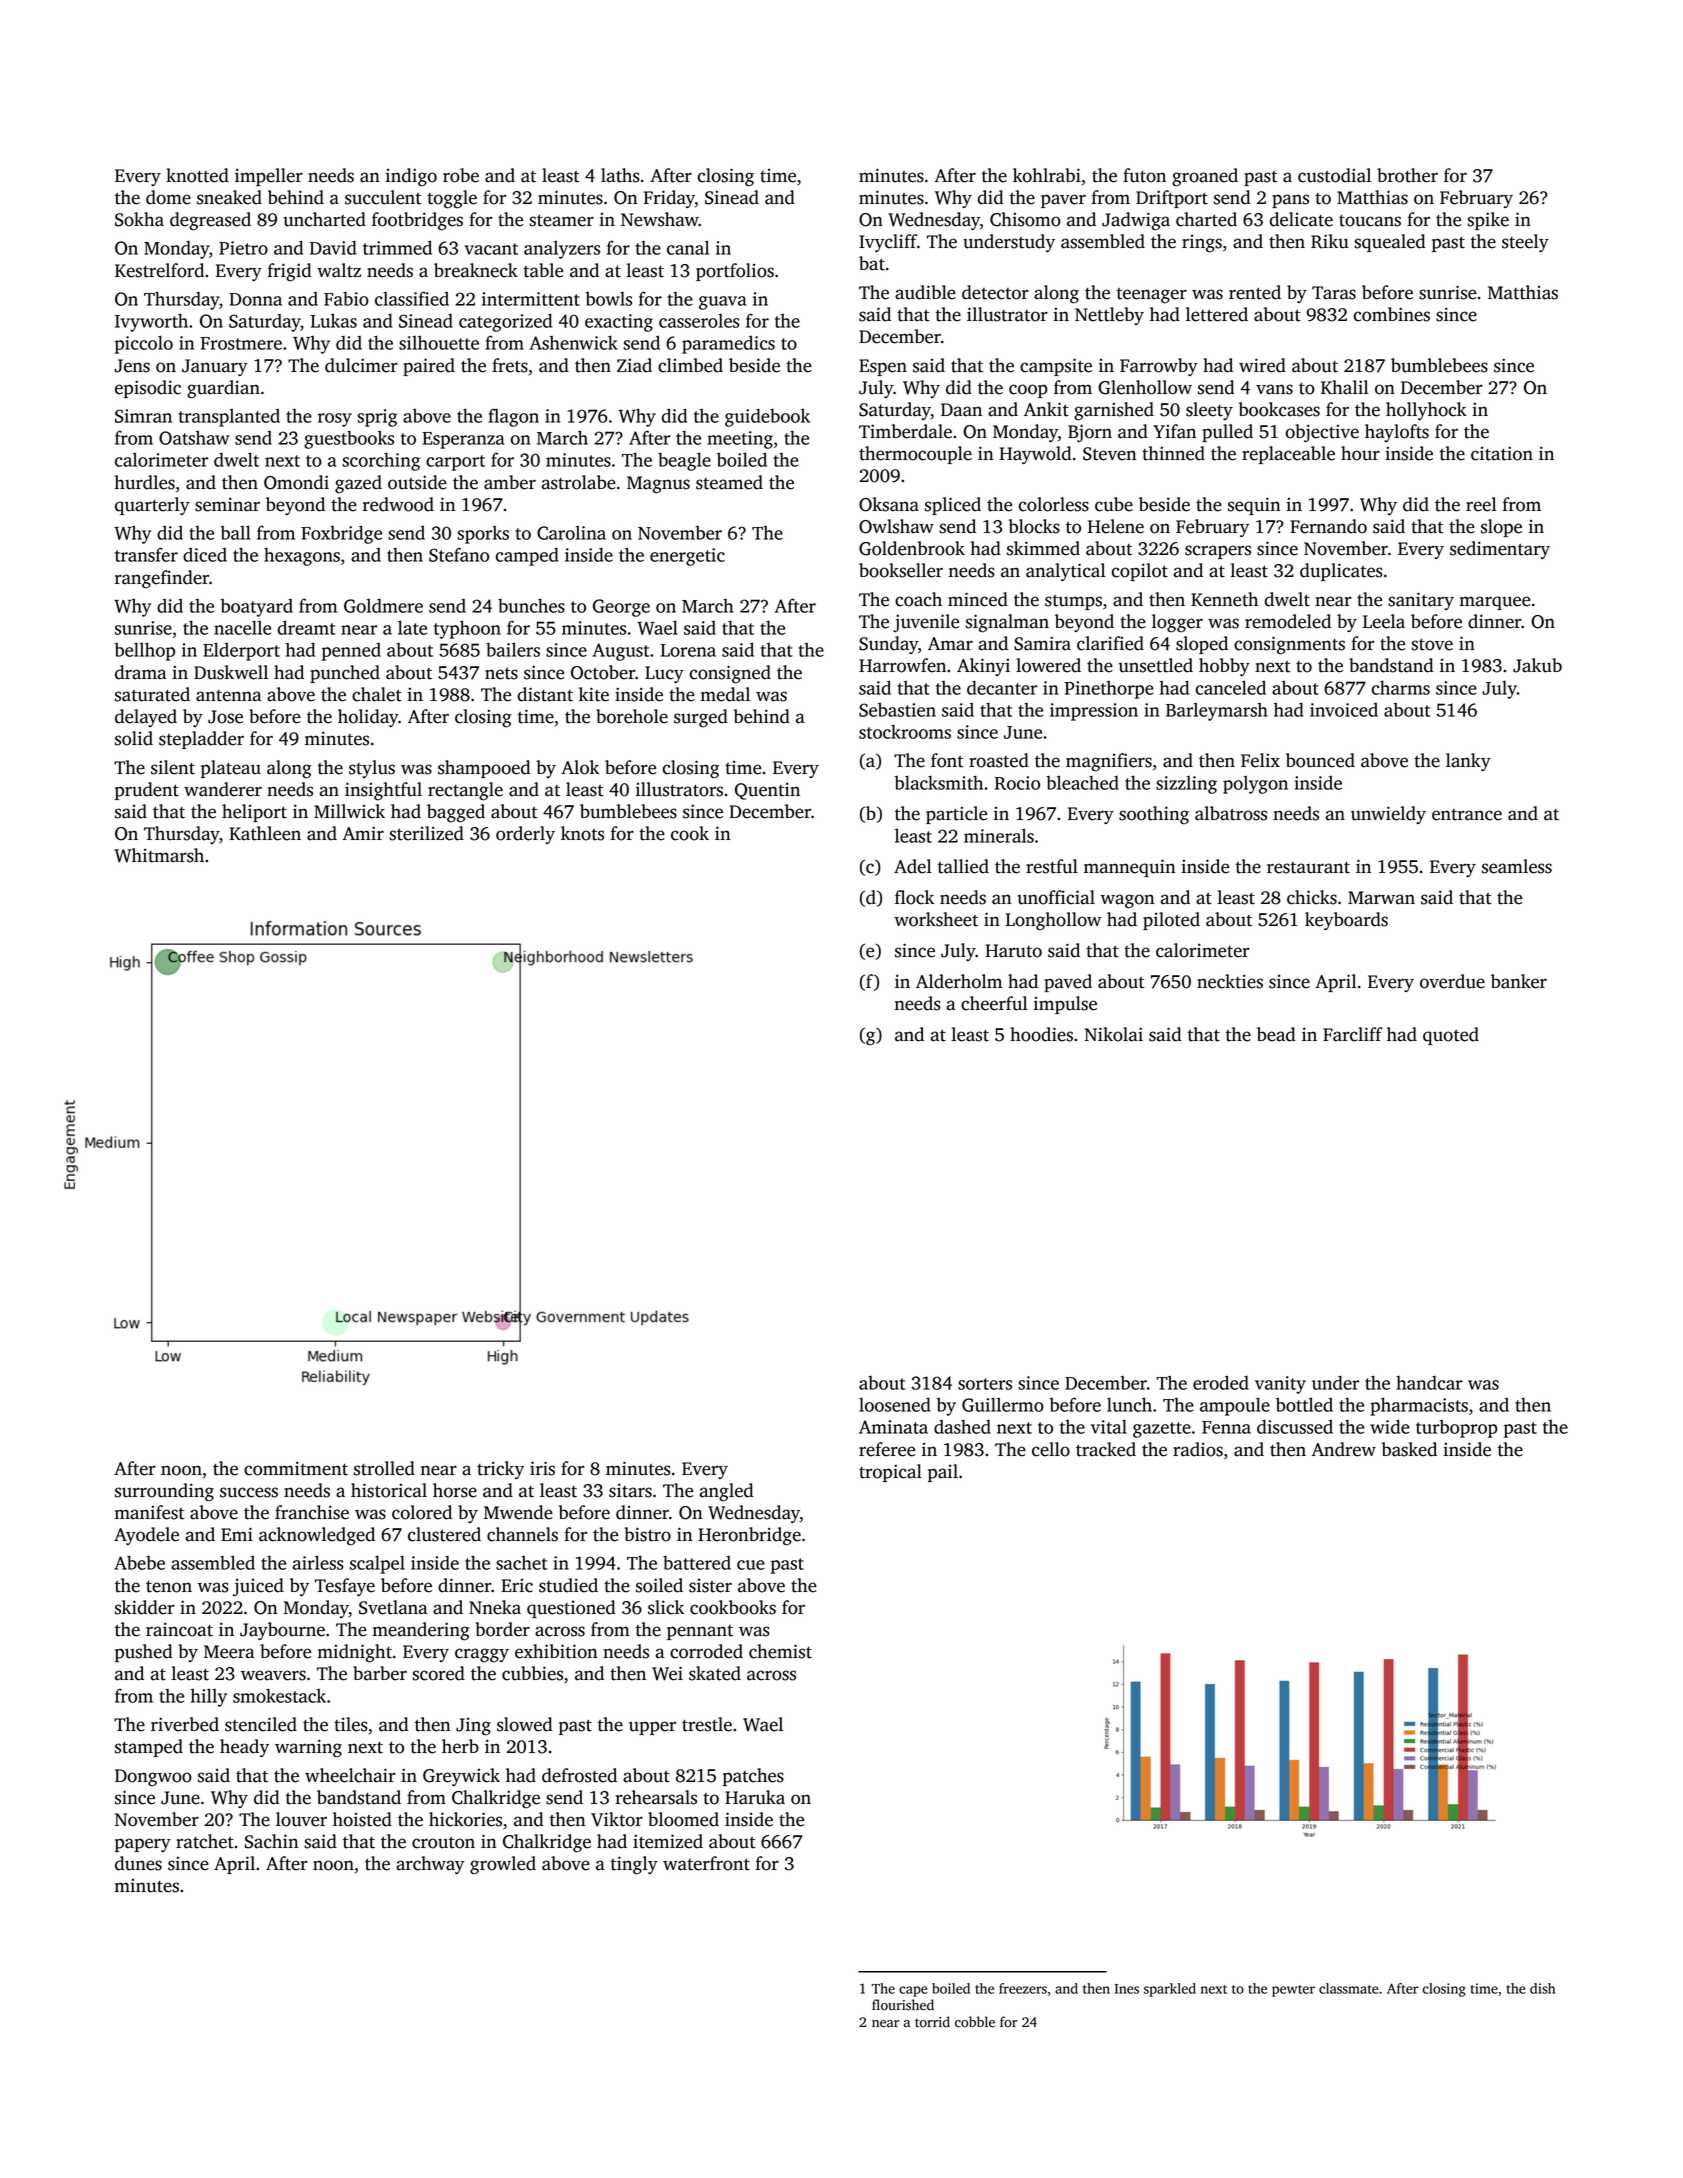 Image resolution: width=1683 pixels, height=2178 pixels. What do you see at coordinates (1407, 175) in the document?
I see `brother` at bounding box center [1407, 175].
